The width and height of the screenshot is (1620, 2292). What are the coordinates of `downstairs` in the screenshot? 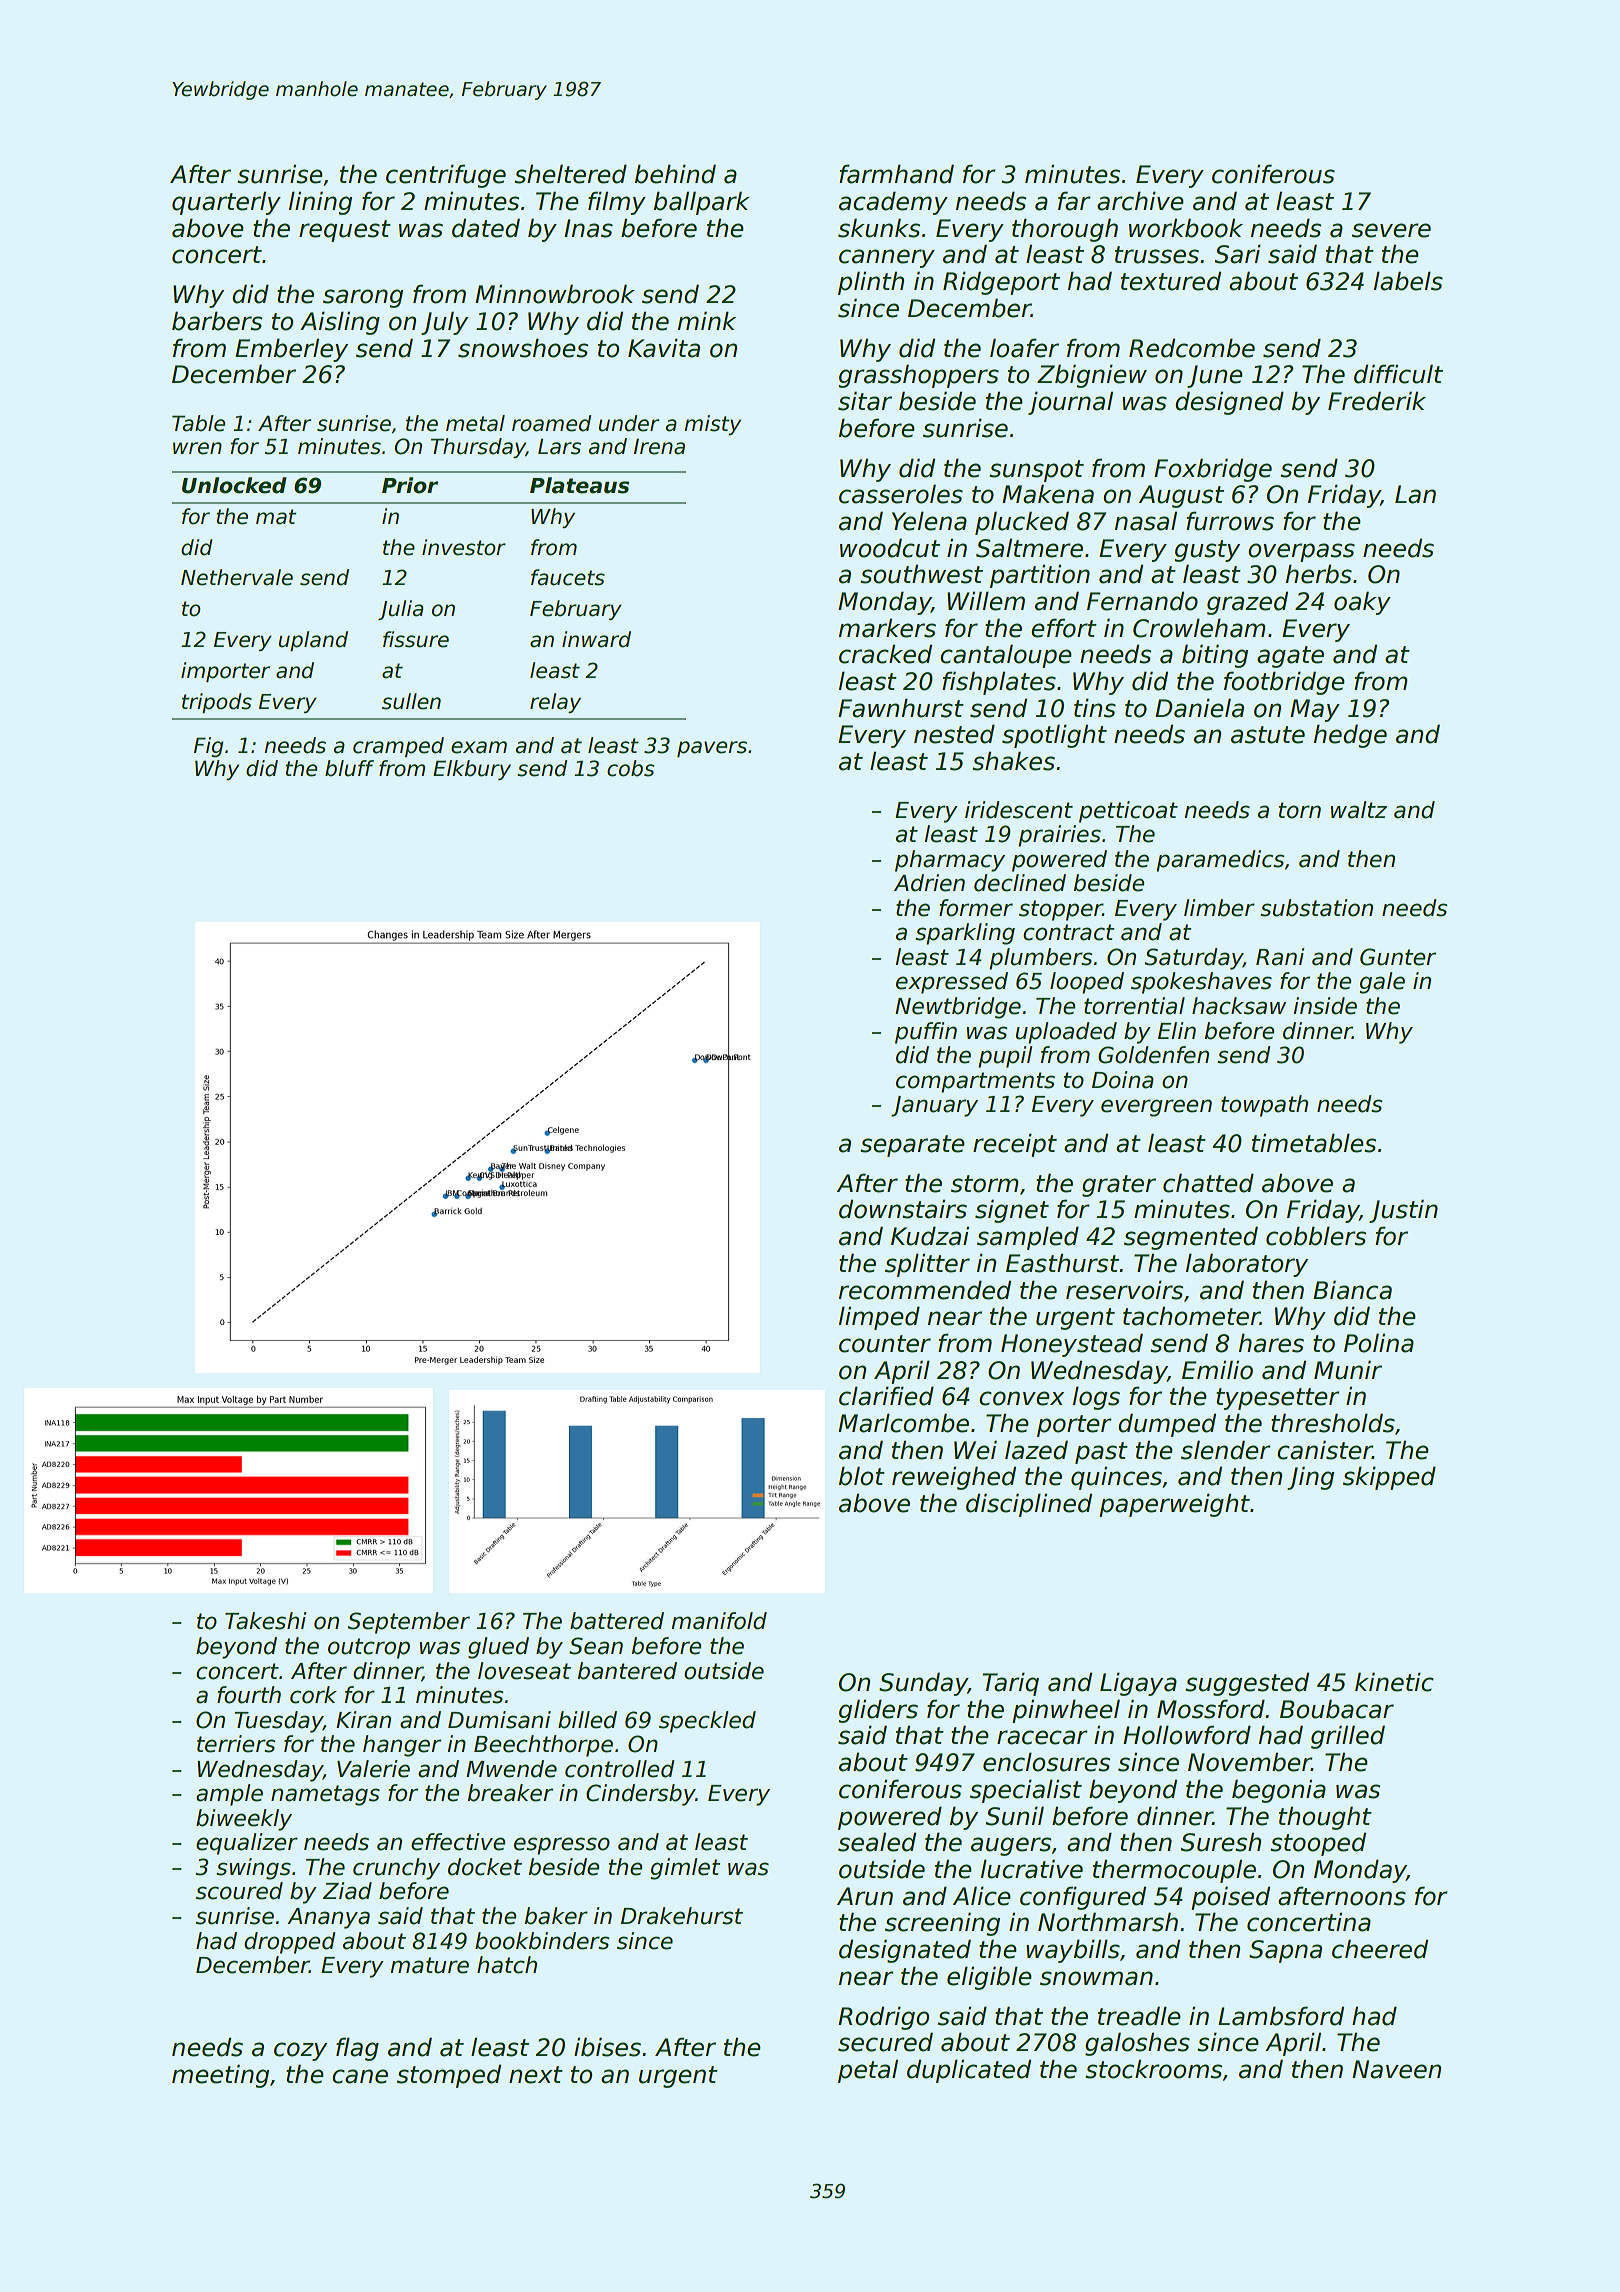 It's located at (903, 1209).
